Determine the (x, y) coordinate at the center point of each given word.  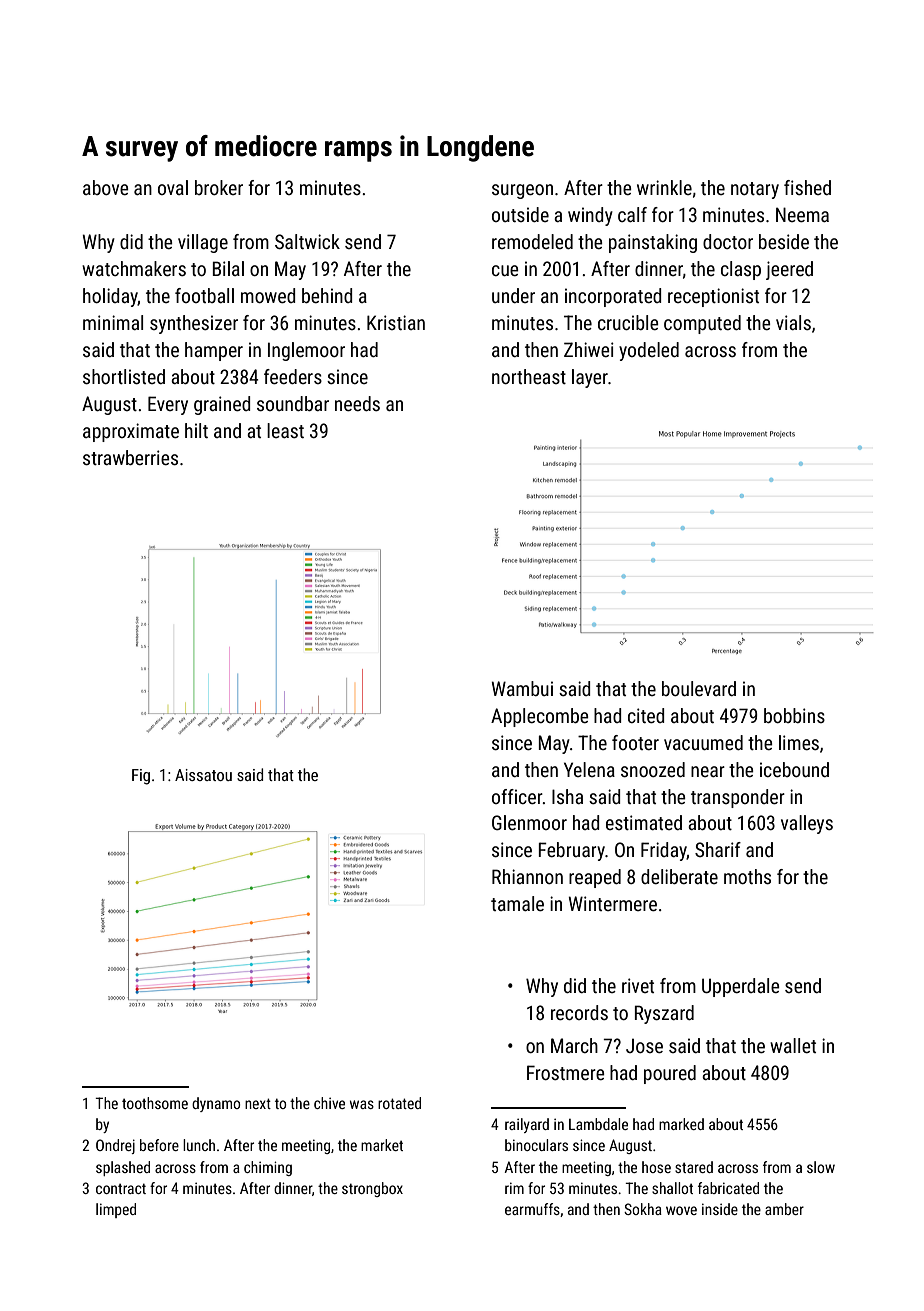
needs (357, 403)
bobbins (794, 715)
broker (219, 187)
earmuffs (532, 1209)
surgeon (522, 191)
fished (807, 187)
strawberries (130, 457)
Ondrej (115, 1146)
